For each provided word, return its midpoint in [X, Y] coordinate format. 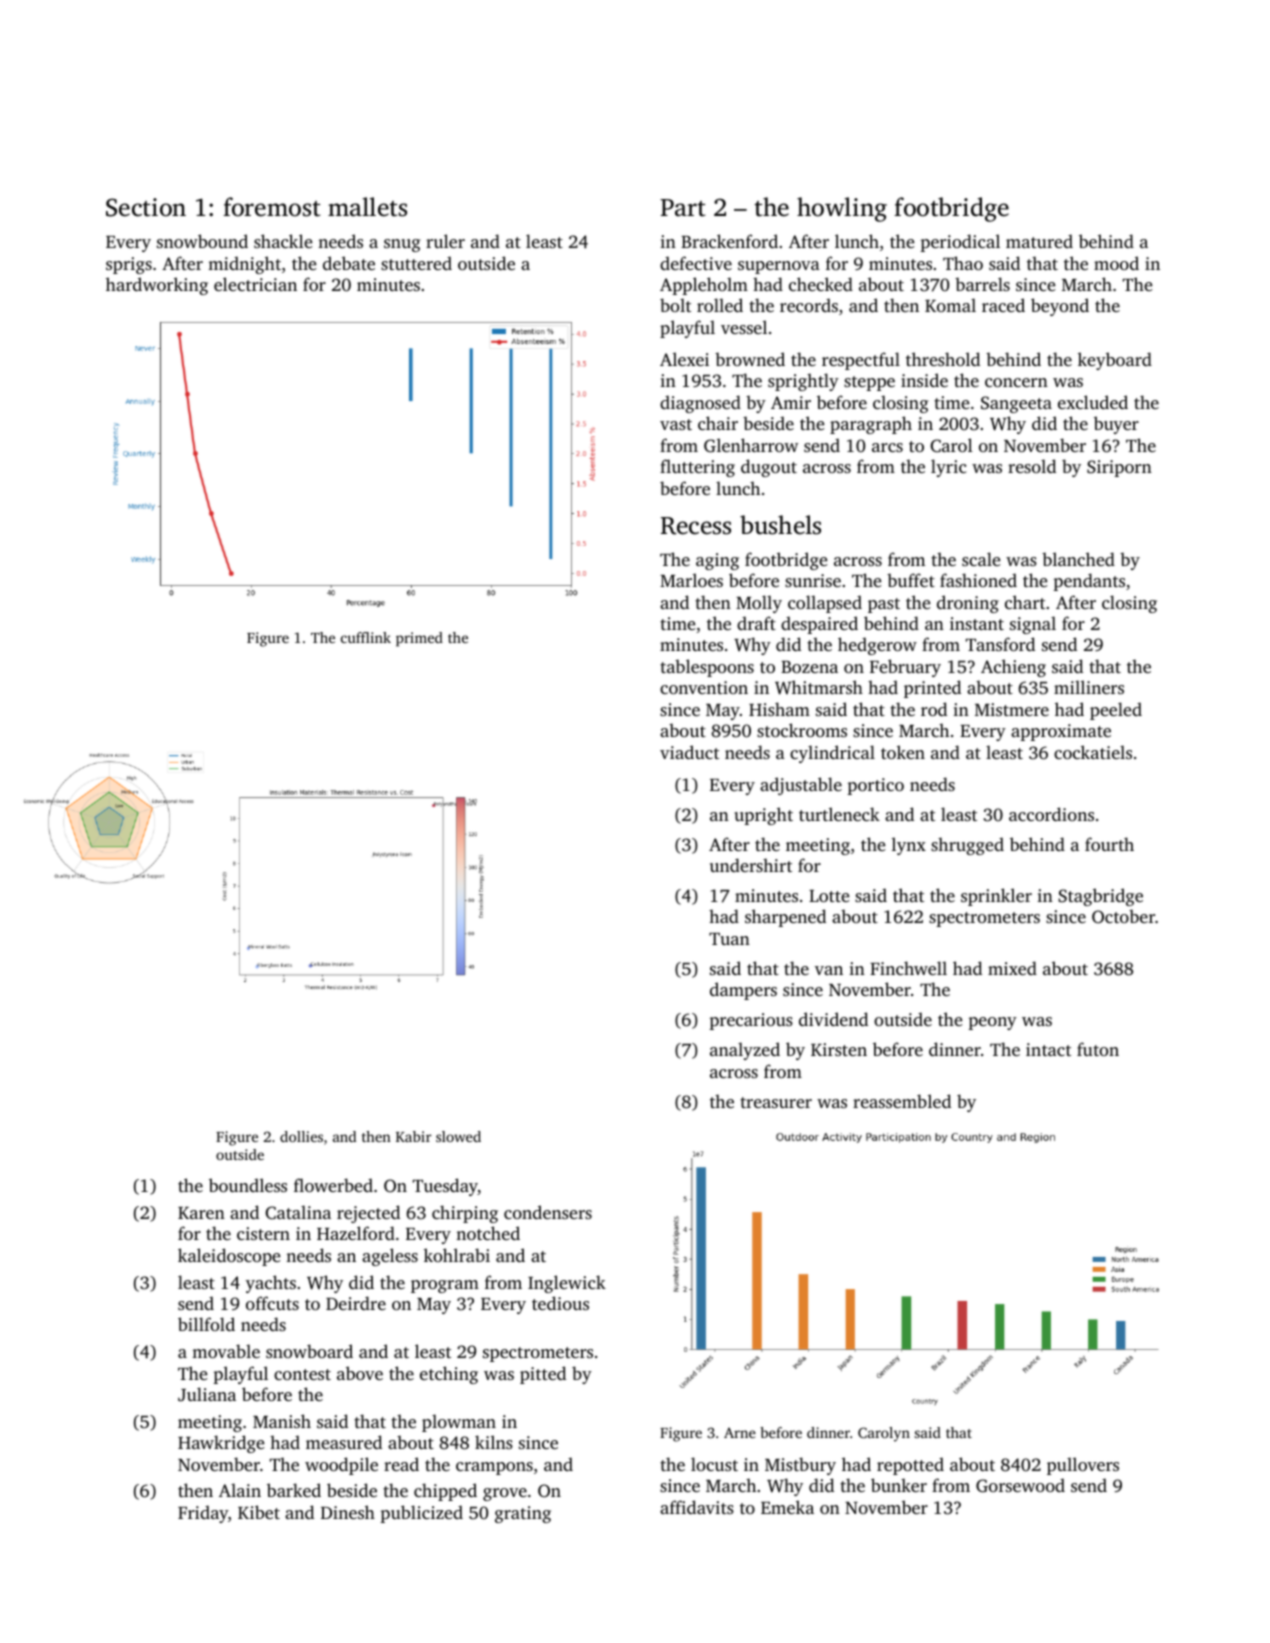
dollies [301, 1136]
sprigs [129, 265]
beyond [1060, 307]
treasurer [776, 1102]
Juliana [207, 1394]
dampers [743, 991]
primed [419, 639]
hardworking [157, 286]
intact [1048, 1049]
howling [842, 209]
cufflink [366, 637]
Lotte [829, 896]
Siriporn [1119, 468]
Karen [201, 1213]
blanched [1078, 559]
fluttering [697, 468]
